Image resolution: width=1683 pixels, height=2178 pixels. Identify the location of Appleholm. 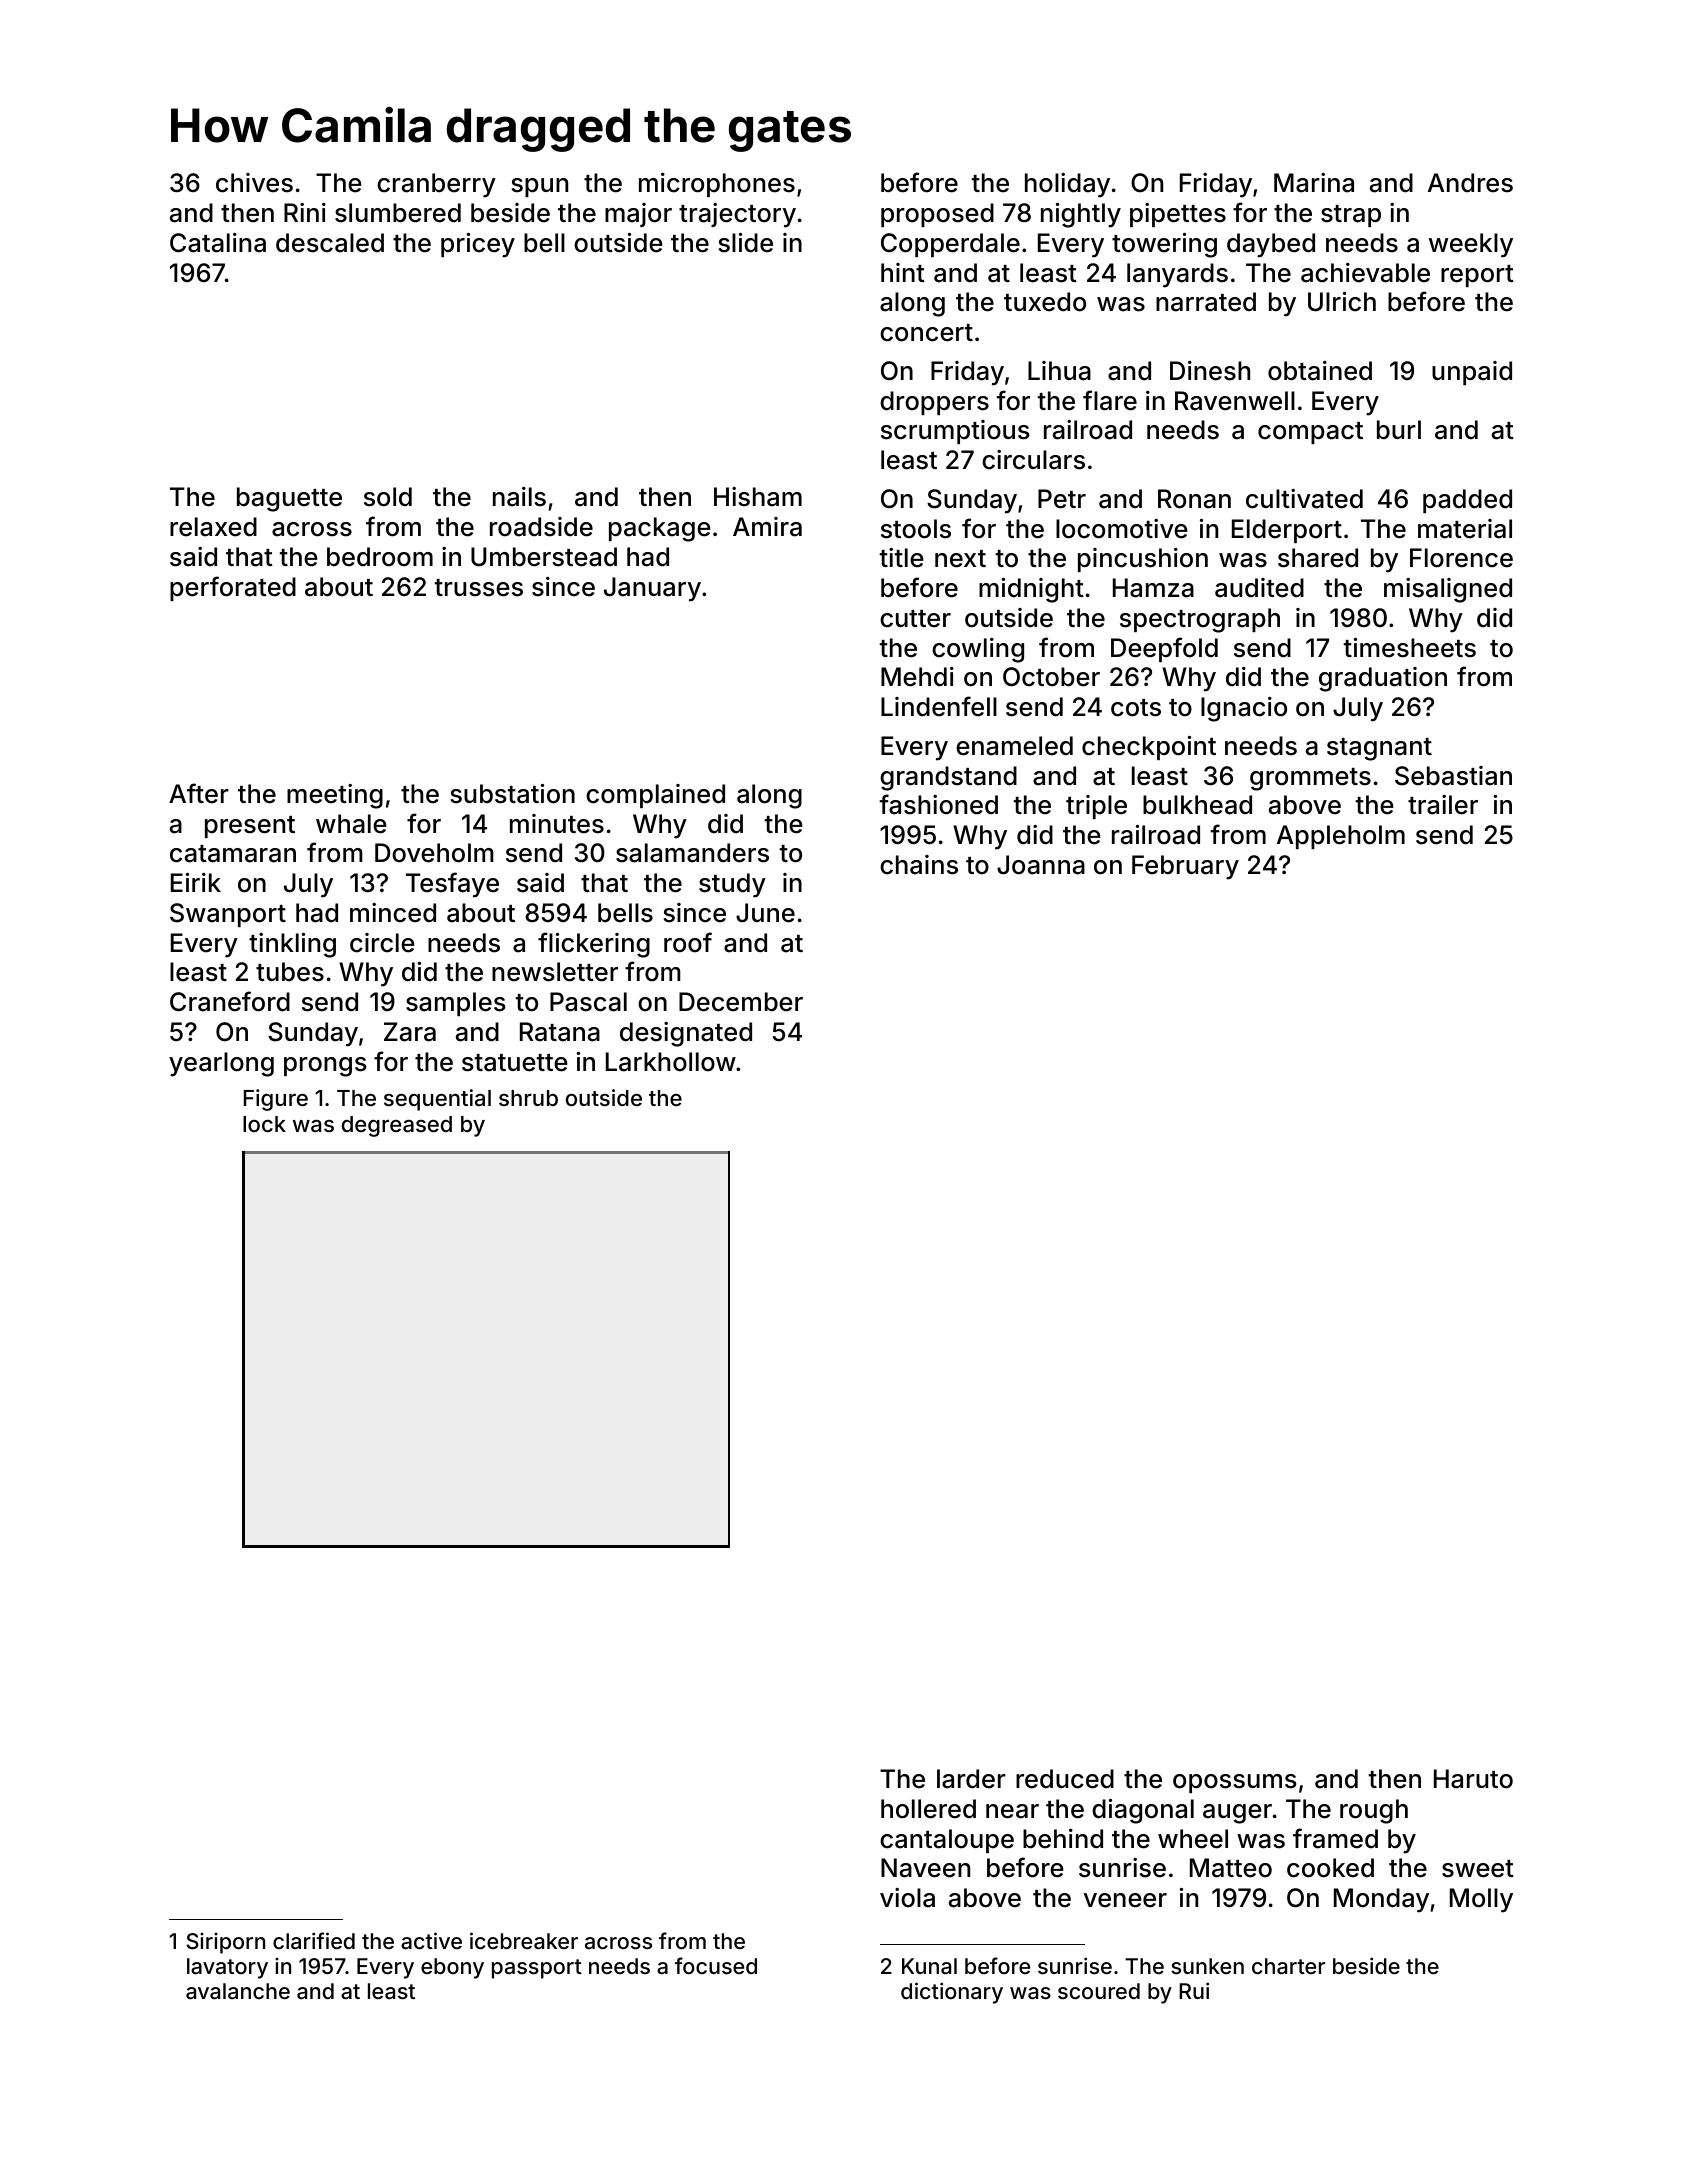
(1341, 837).
